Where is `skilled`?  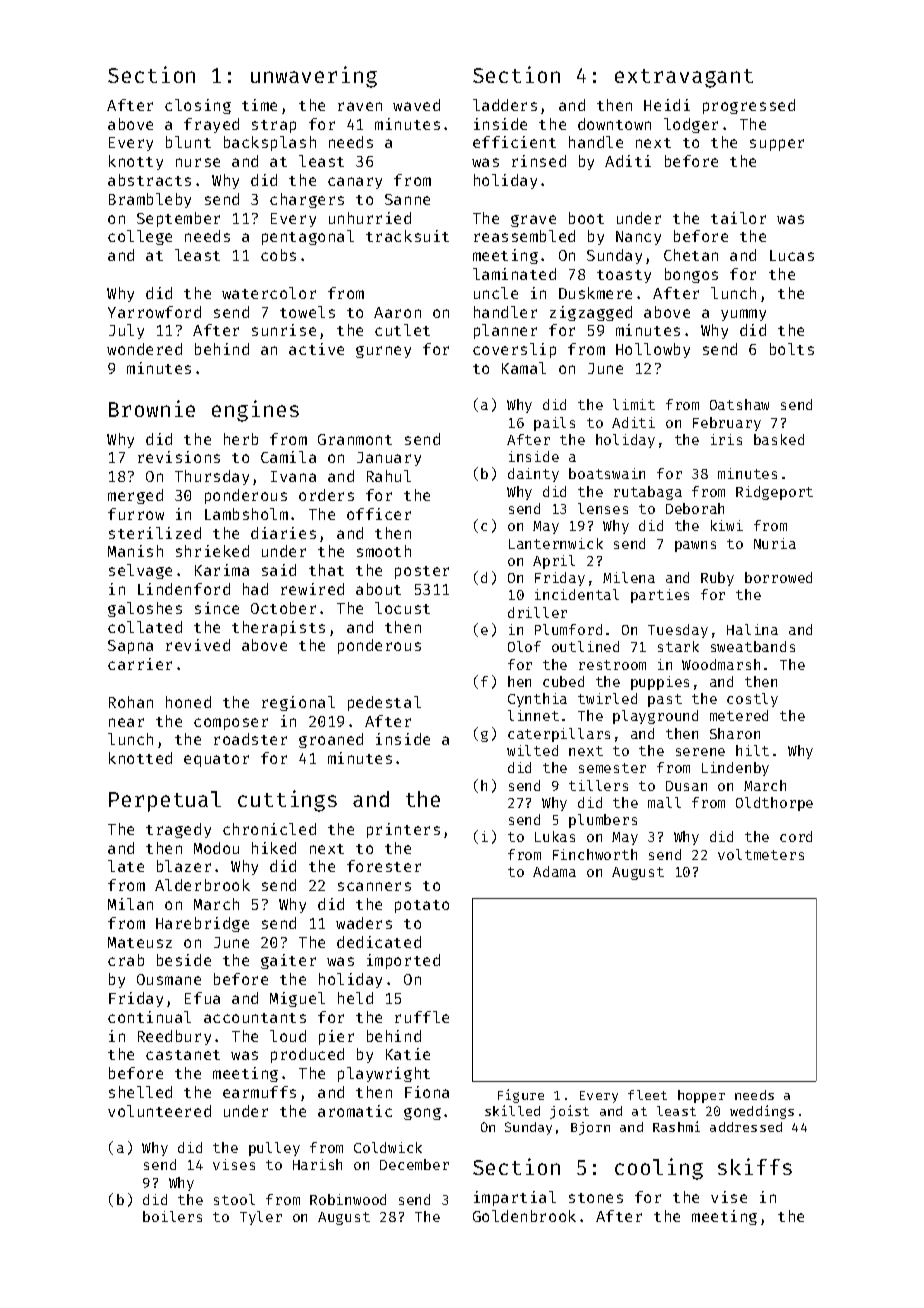 skilled is located at coordinates (512, 1110).
